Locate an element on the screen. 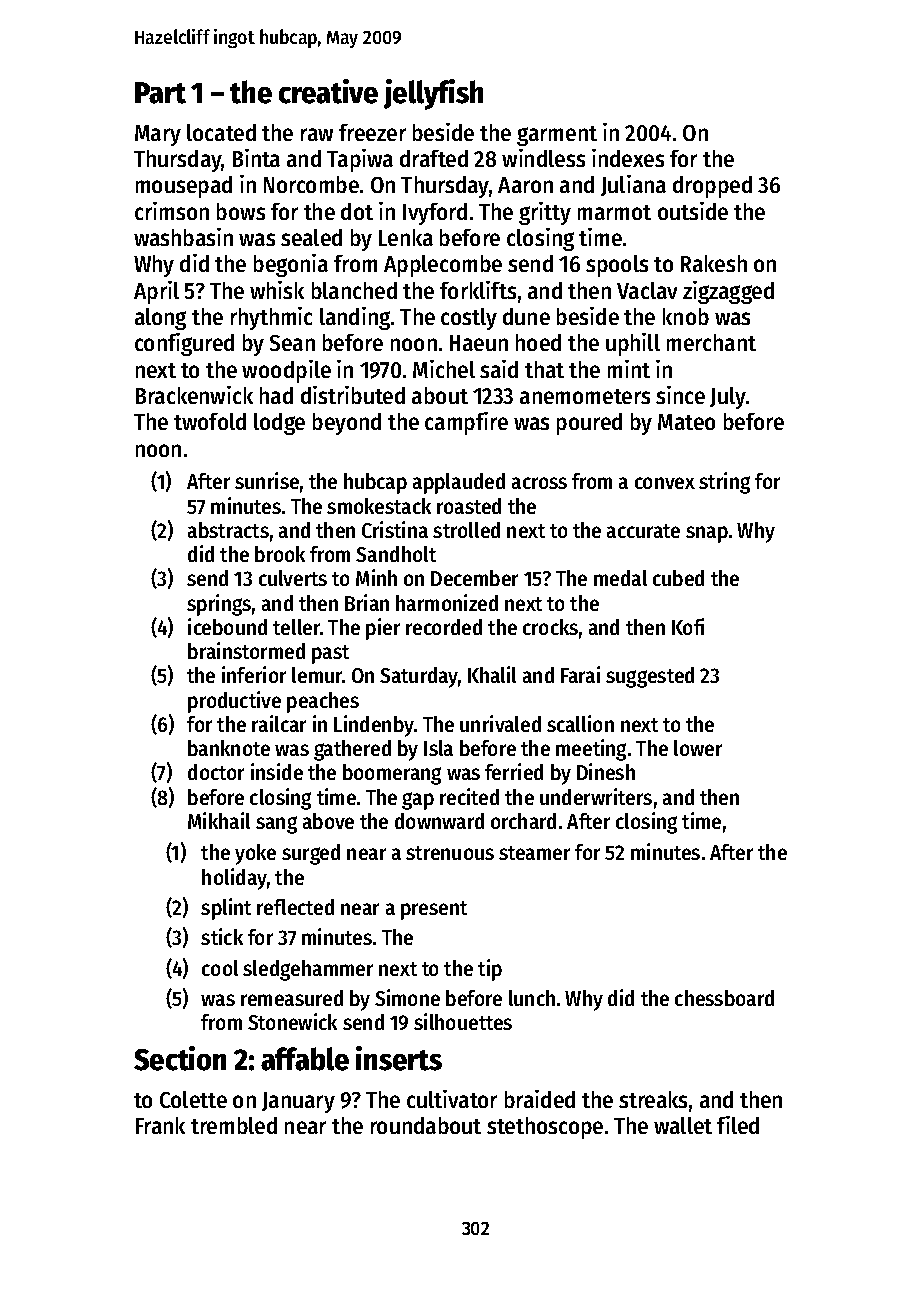 This screenshot has width=924, height=1311. trembled is located at coordinates (234, 1125).
